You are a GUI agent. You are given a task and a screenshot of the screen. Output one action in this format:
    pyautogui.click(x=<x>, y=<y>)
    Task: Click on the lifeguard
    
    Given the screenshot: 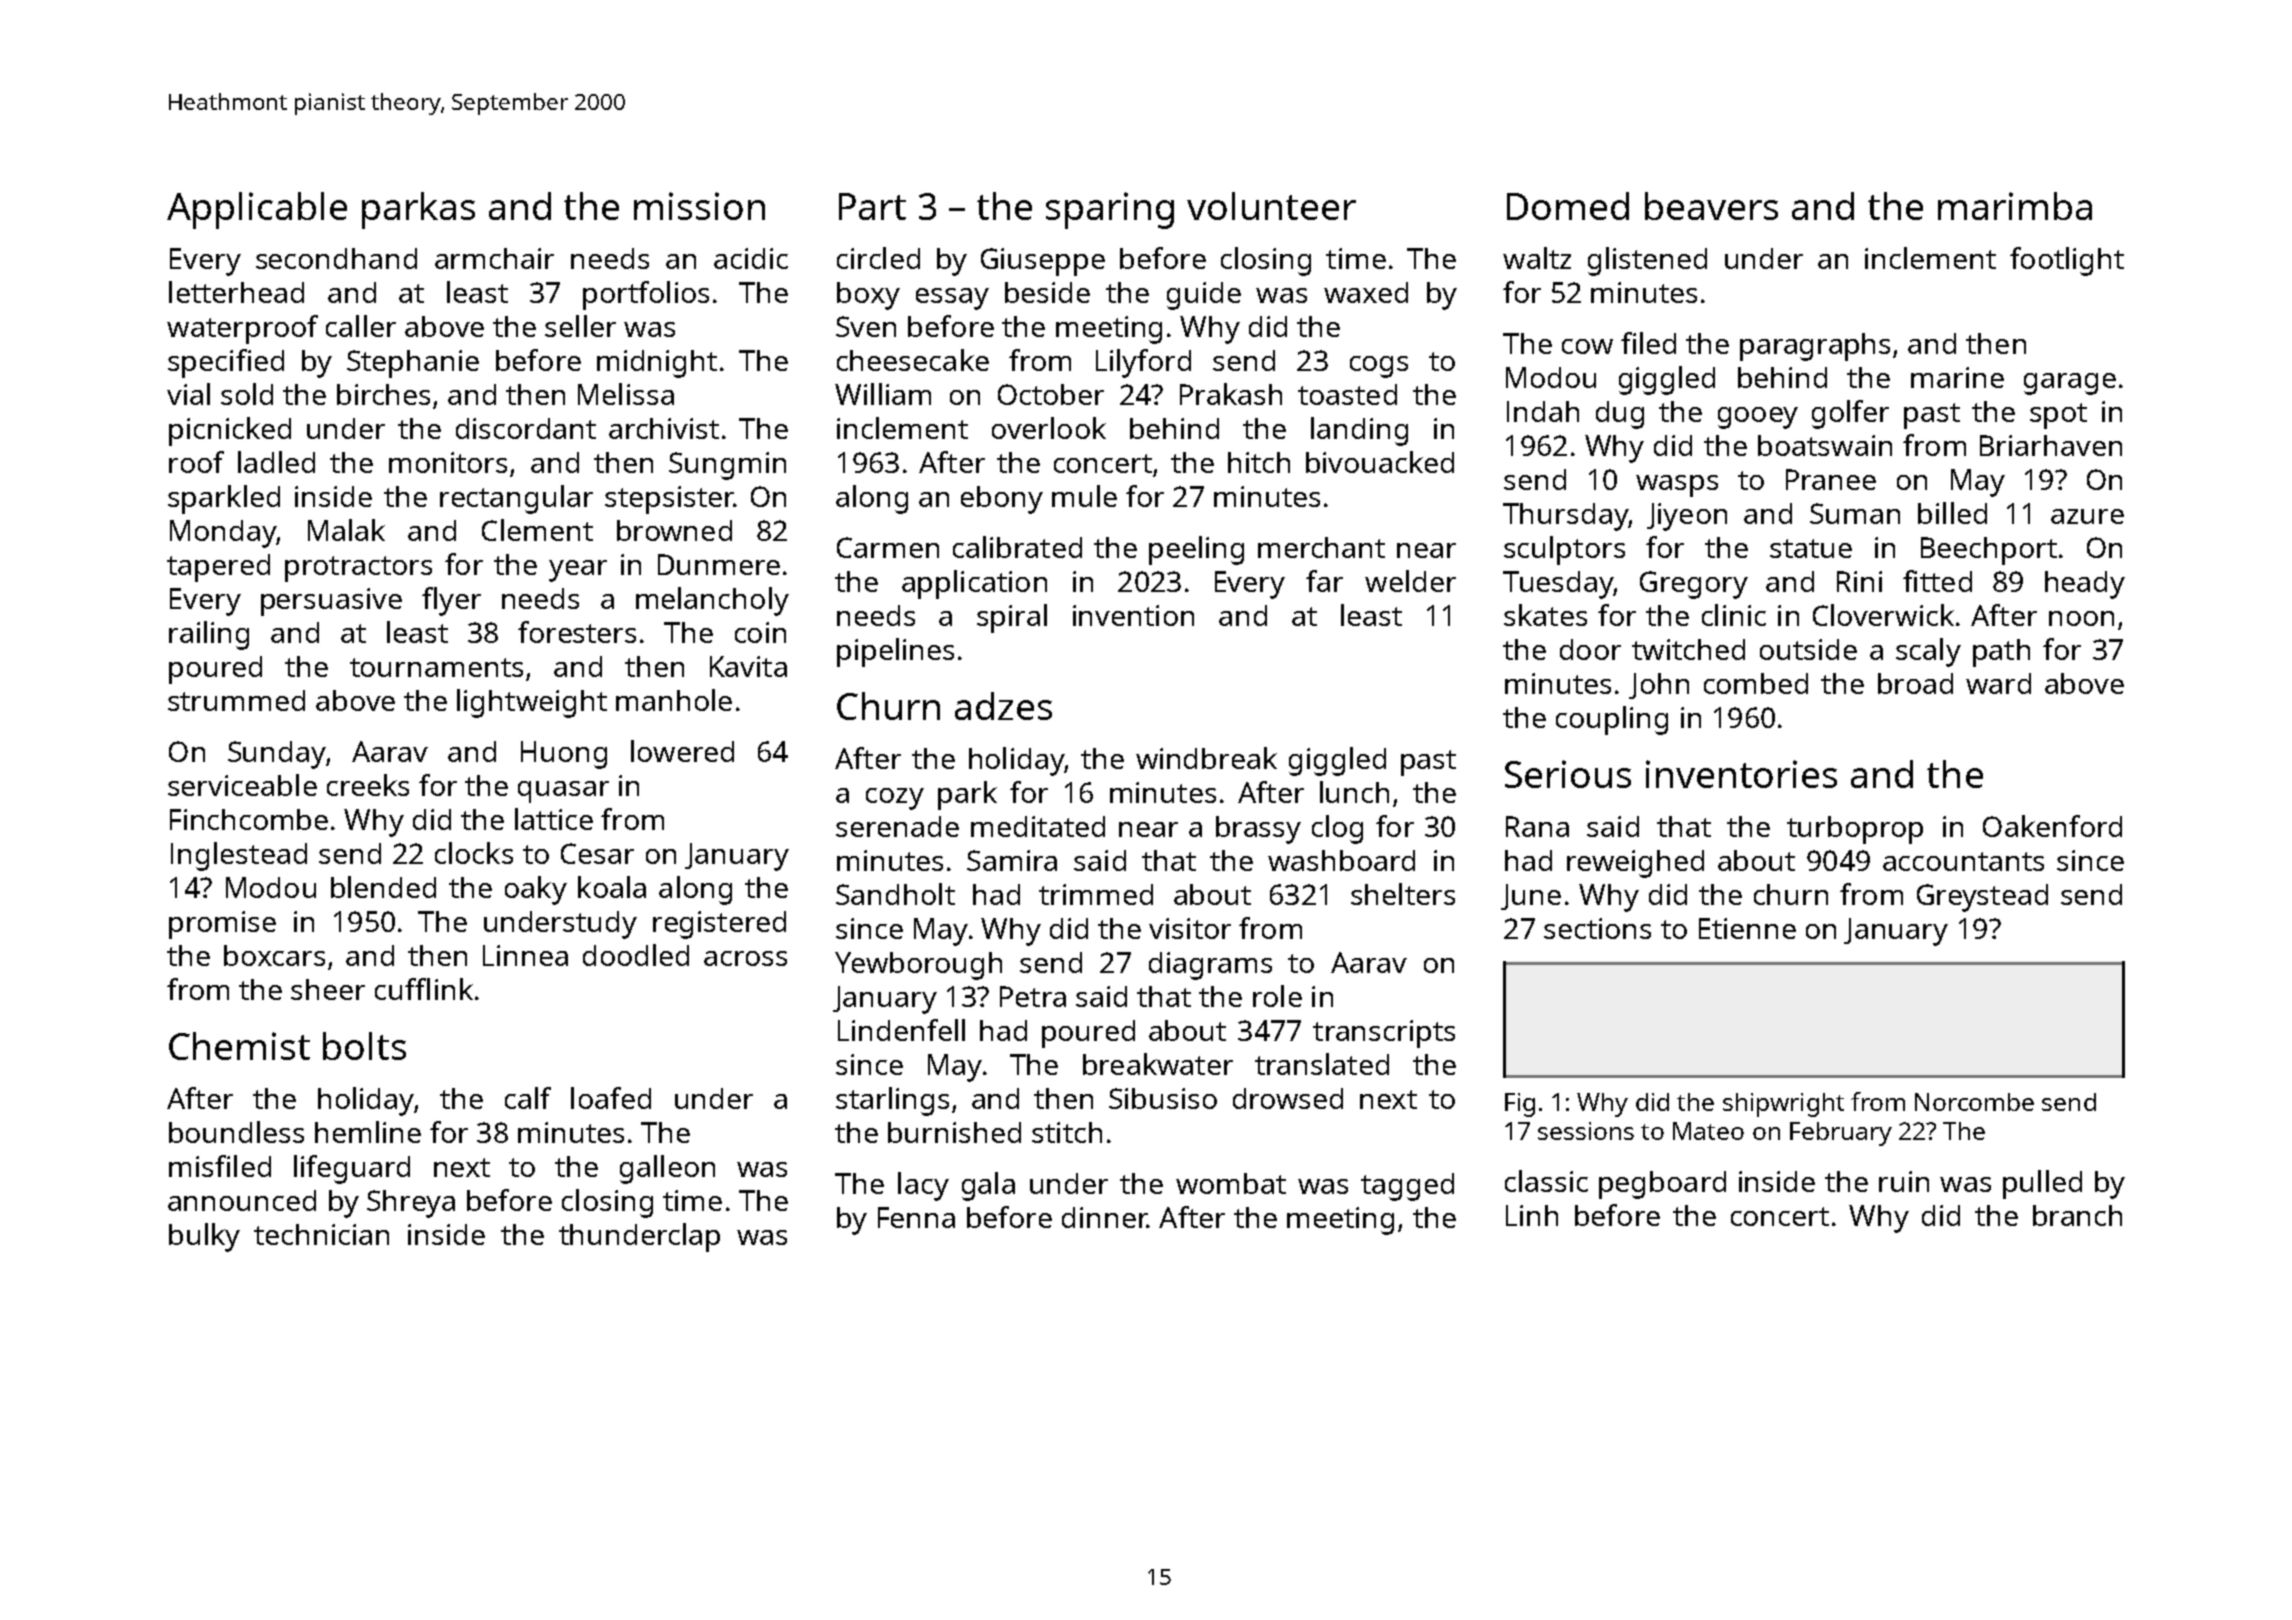 What is the action you would take?
    pyautogui.click(x=352, y=1169)
